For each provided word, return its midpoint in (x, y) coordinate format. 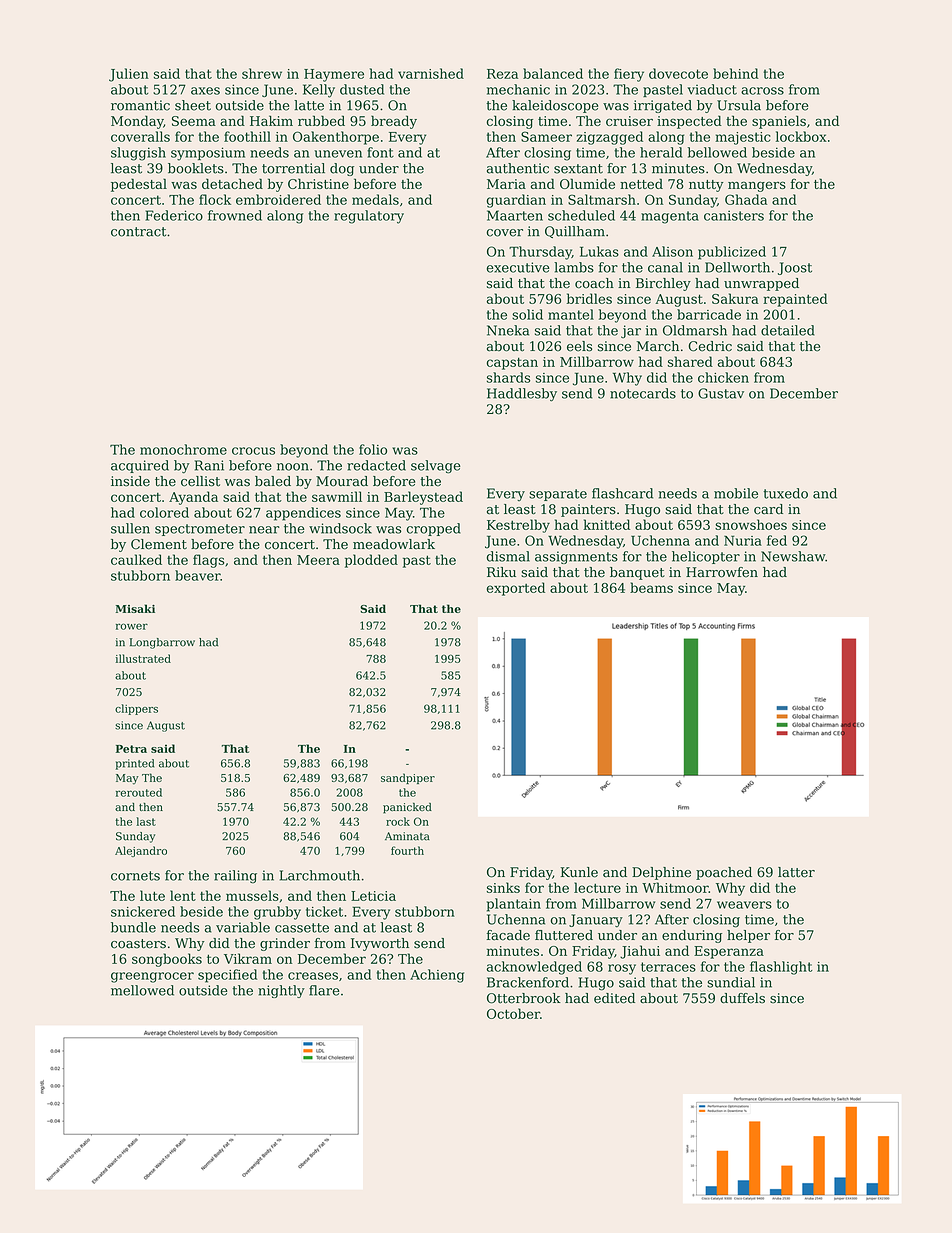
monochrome (183, 449)
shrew (262, 73)
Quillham (575, 232)
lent (183, 895)
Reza (502, 74)
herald (661, 152)
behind (736, 73)
